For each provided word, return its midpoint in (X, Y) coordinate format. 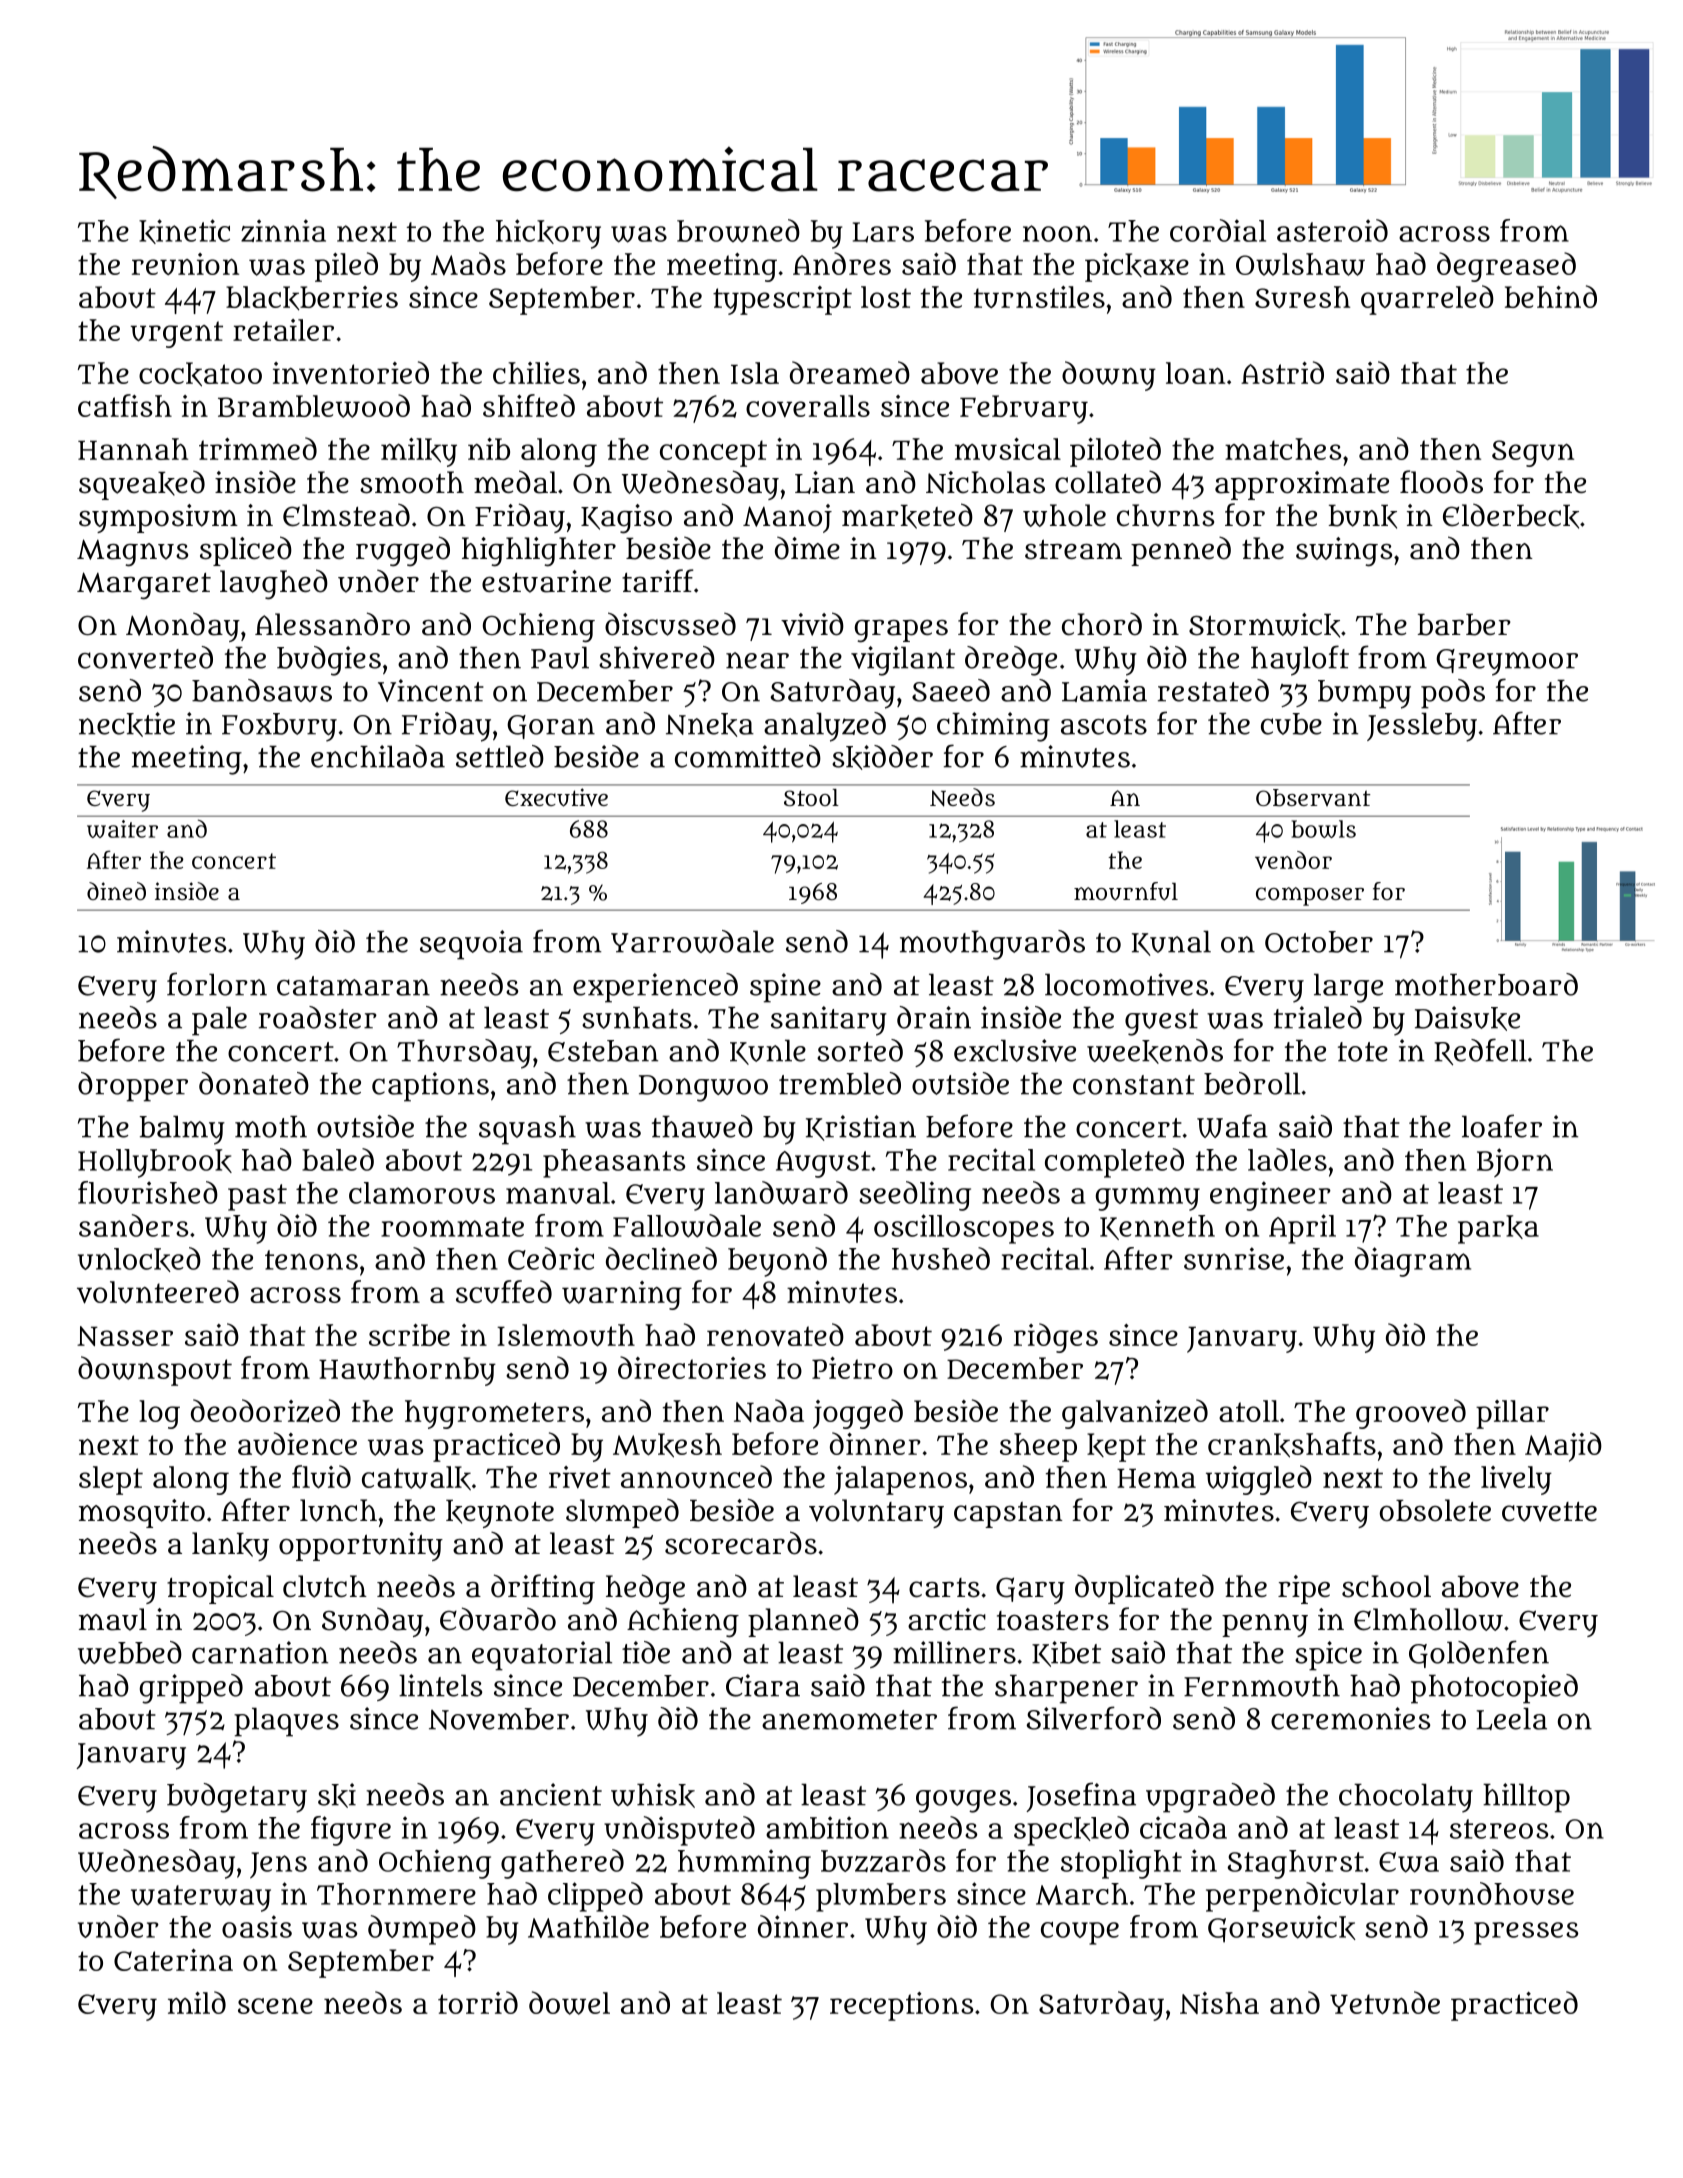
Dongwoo (703, 1088)
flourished (148, 1192)
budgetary (237, 1798)
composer (1310, 896)
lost (886, 297)
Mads (468, 263)
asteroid (1332, 230)
